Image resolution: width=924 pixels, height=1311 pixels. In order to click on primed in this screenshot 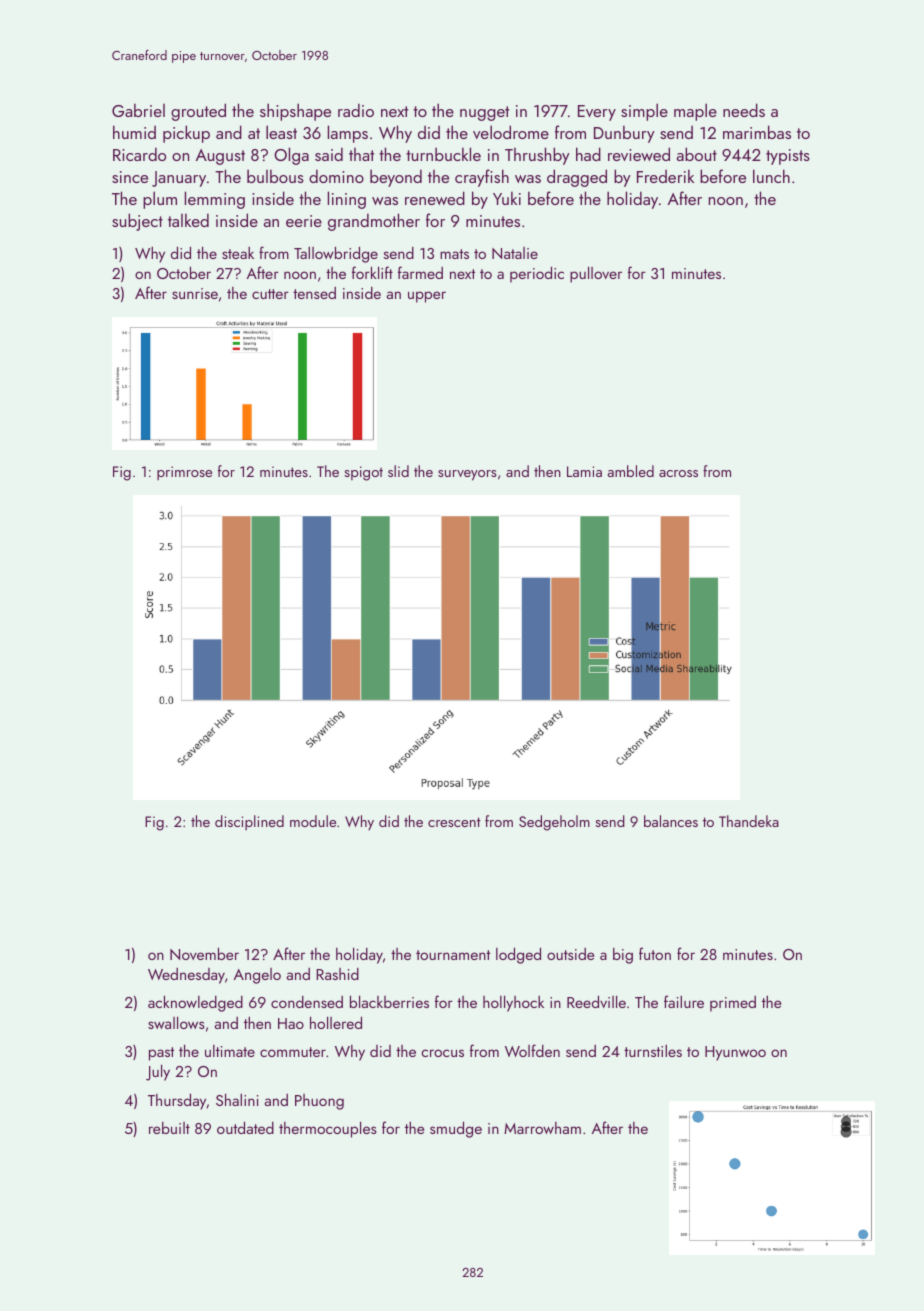, I will do `click(733, 1004)`.
